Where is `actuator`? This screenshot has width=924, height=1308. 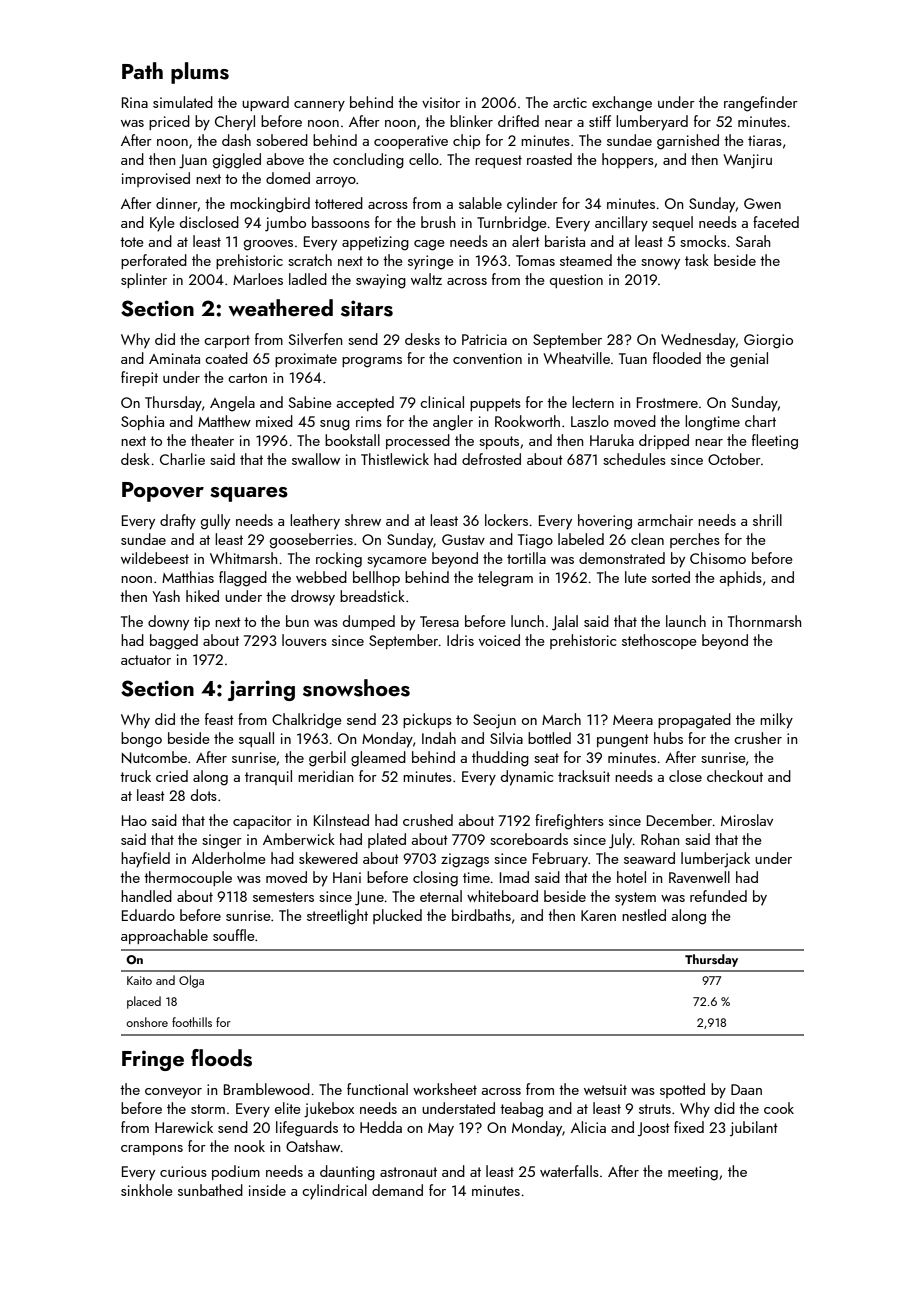 actuator is located at coordinates (146, 660).
